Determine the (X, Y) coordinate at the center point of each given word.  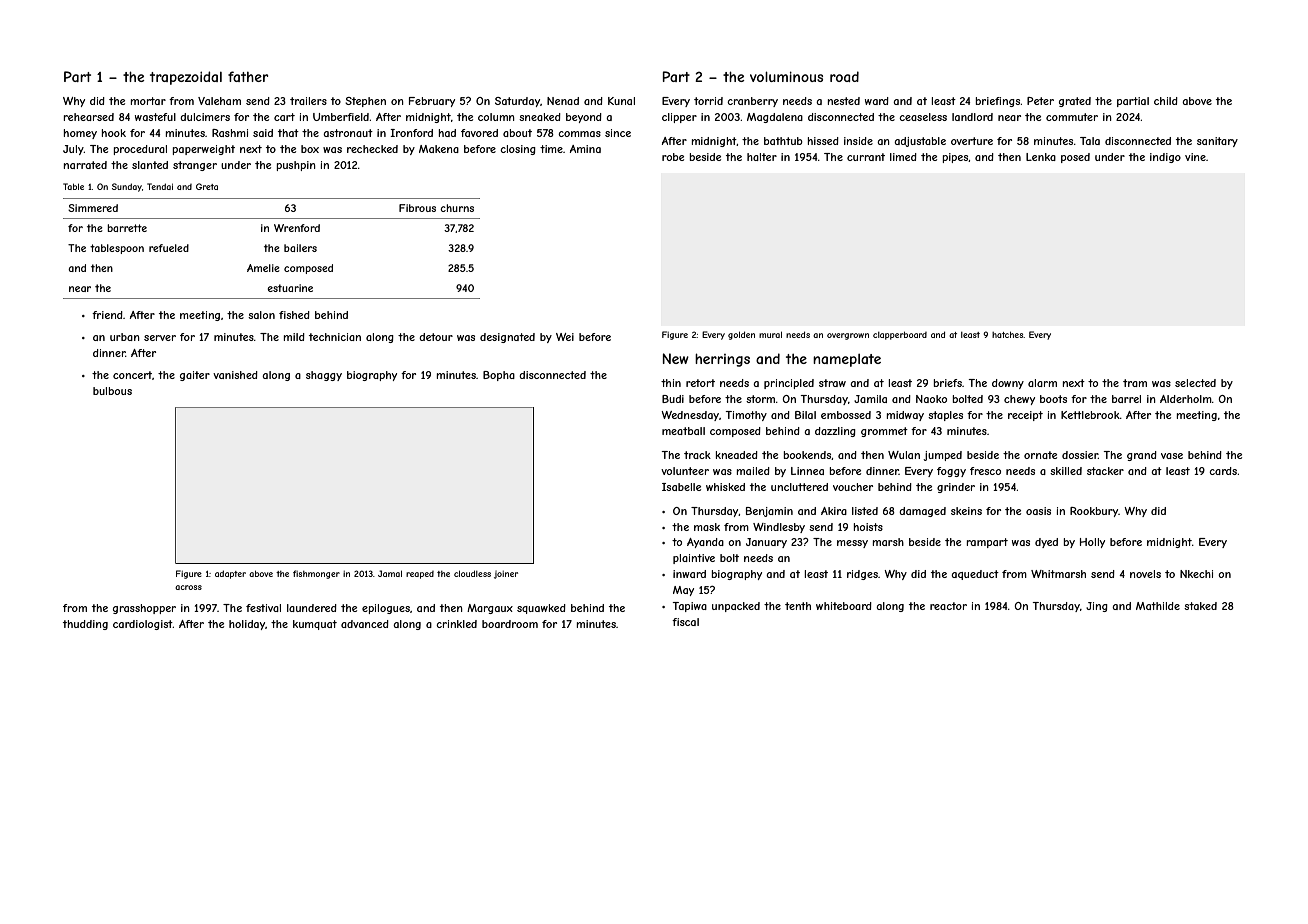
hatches (1007, 334)
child (1166, 101)
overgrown (848, 336)
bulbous (112, 391)
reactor (948, 606)
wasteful (155, 117)
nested (844, 101)
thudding (85, 625)
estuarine (290, 288)
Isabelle (681, 487)
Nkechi (1196, 574)
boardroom (510, 624)
